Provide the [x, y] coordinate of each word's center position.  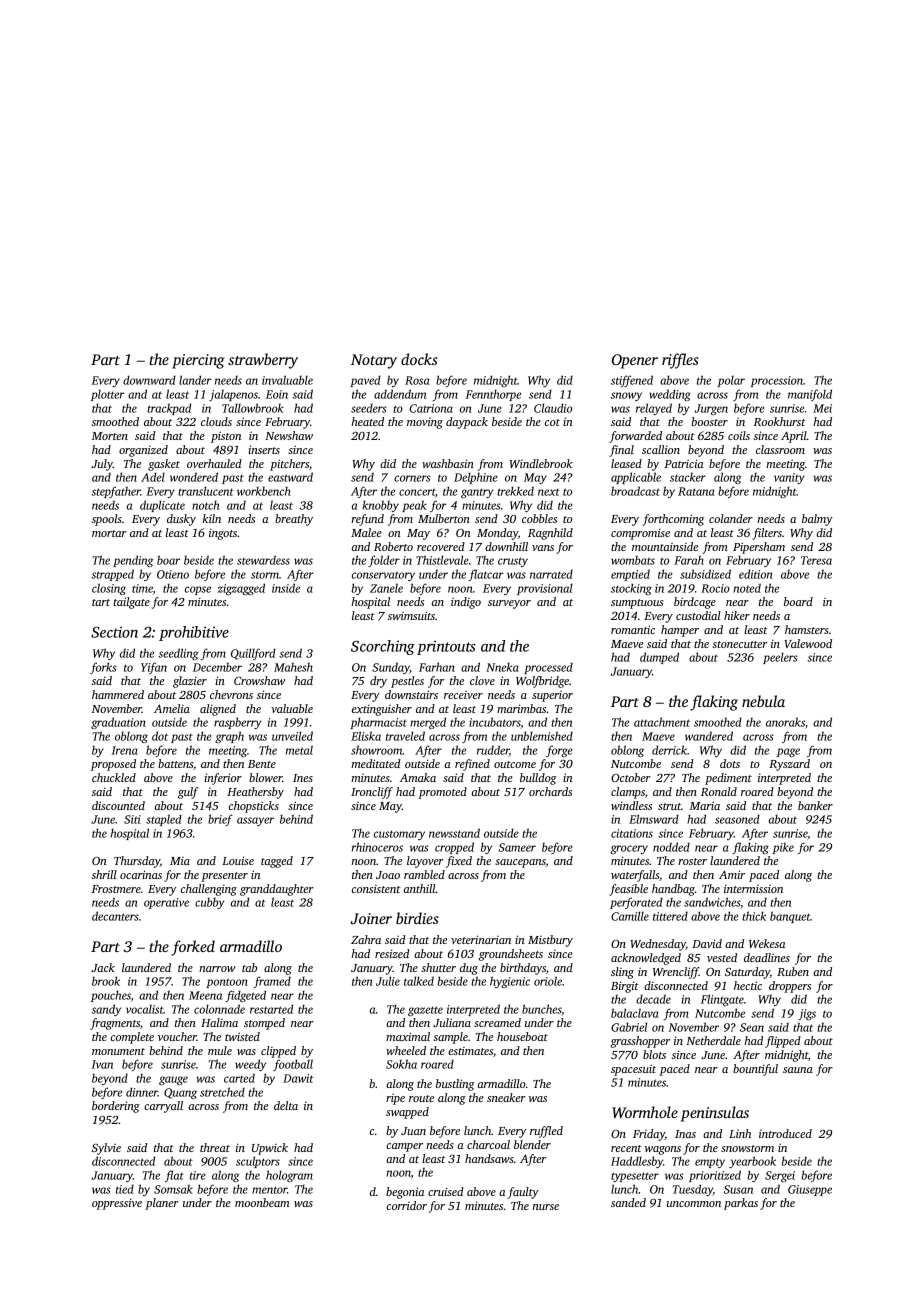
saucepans [520, 863]
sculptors [258, 1162]
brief [220, 820]
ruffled [546, 1132]
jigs [807, 1014]
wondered [194, 477]
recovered [441, 546]
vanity [789, 478]
